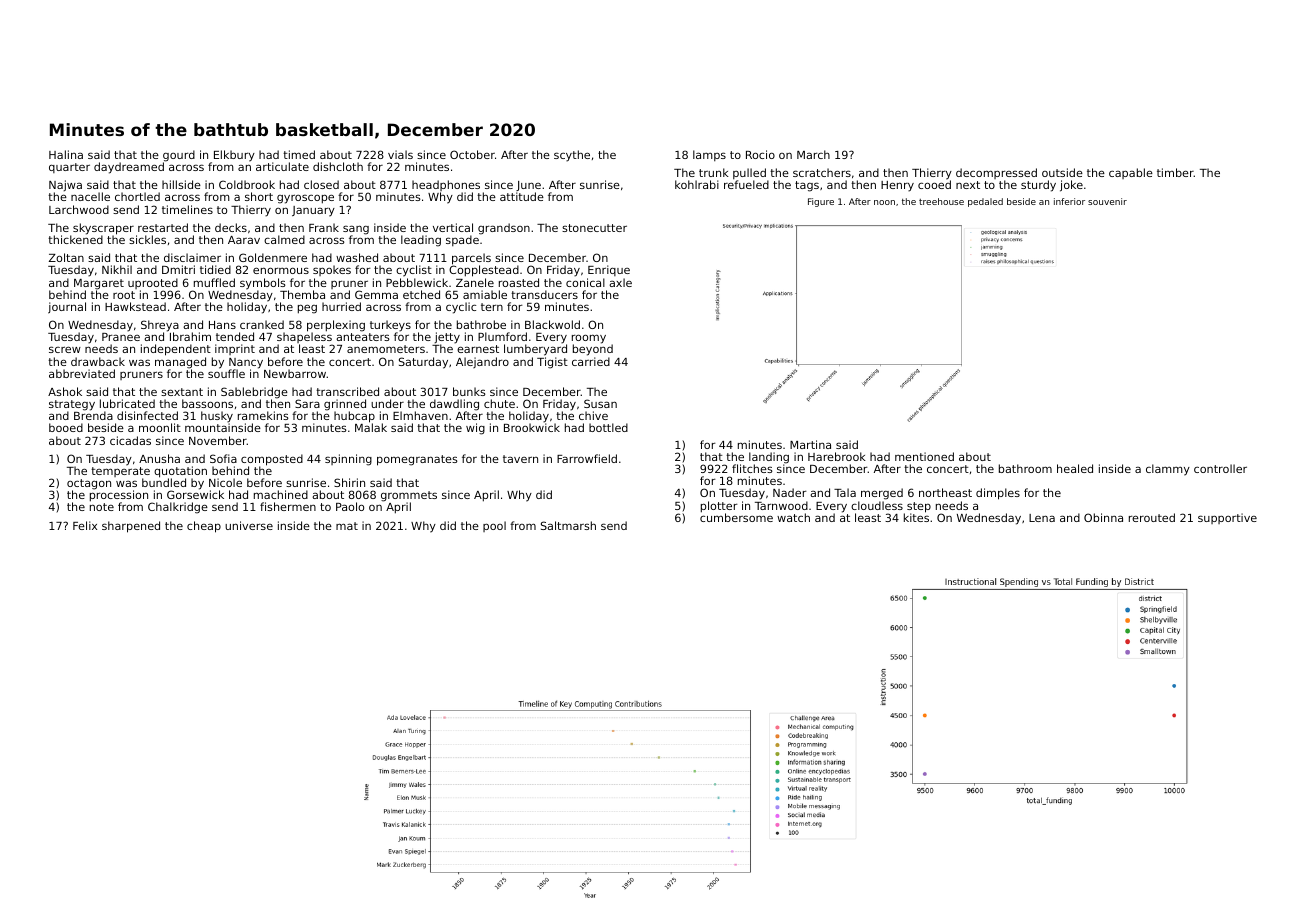 This screenshot has width=1308, height=924. Describe the element at coordinates (572, 156) in the screenshot. I see `scythe` at that location.
